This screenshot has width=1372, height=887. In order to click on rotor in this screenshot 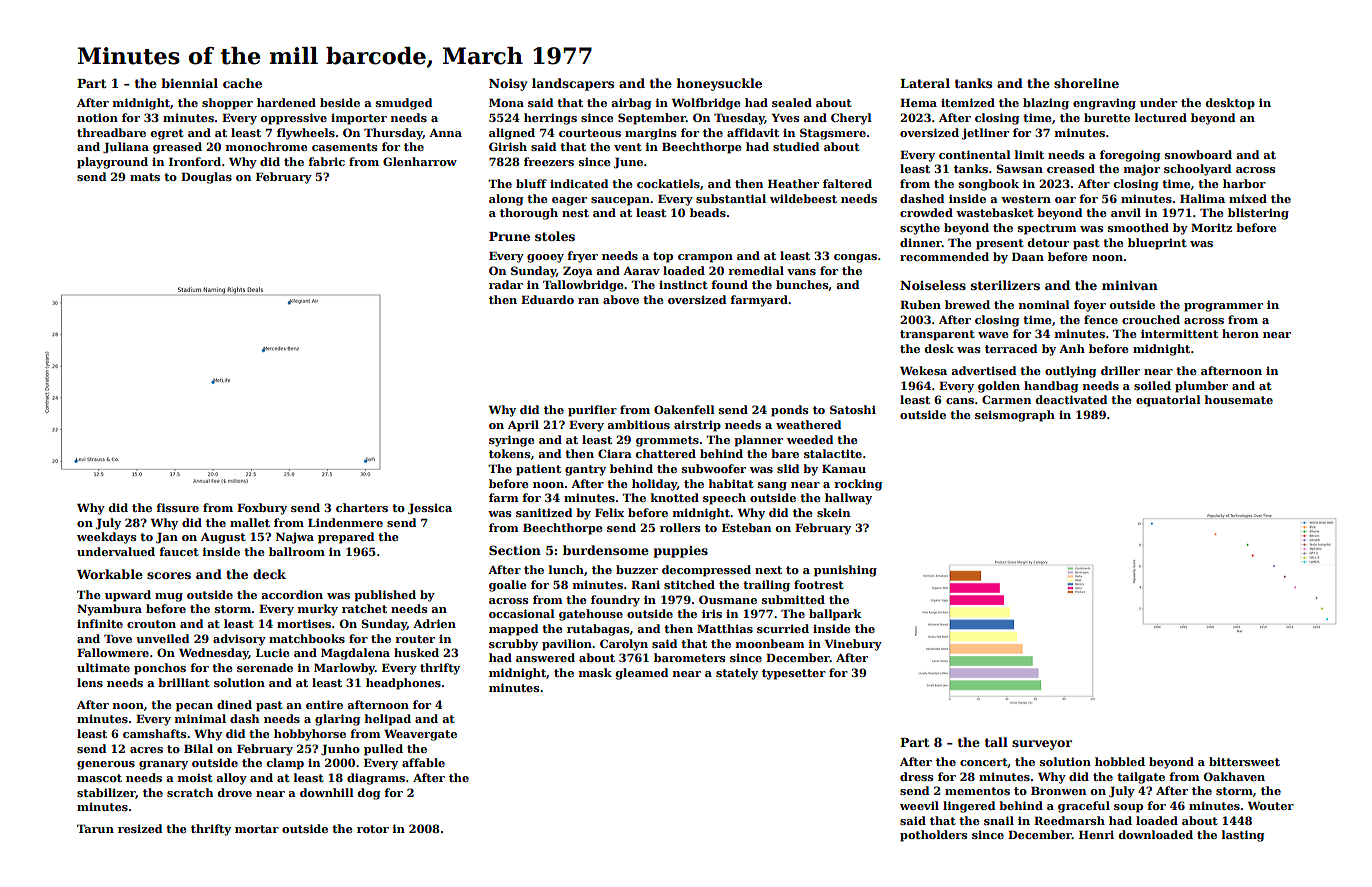, I will do `click(373, 829)`.
